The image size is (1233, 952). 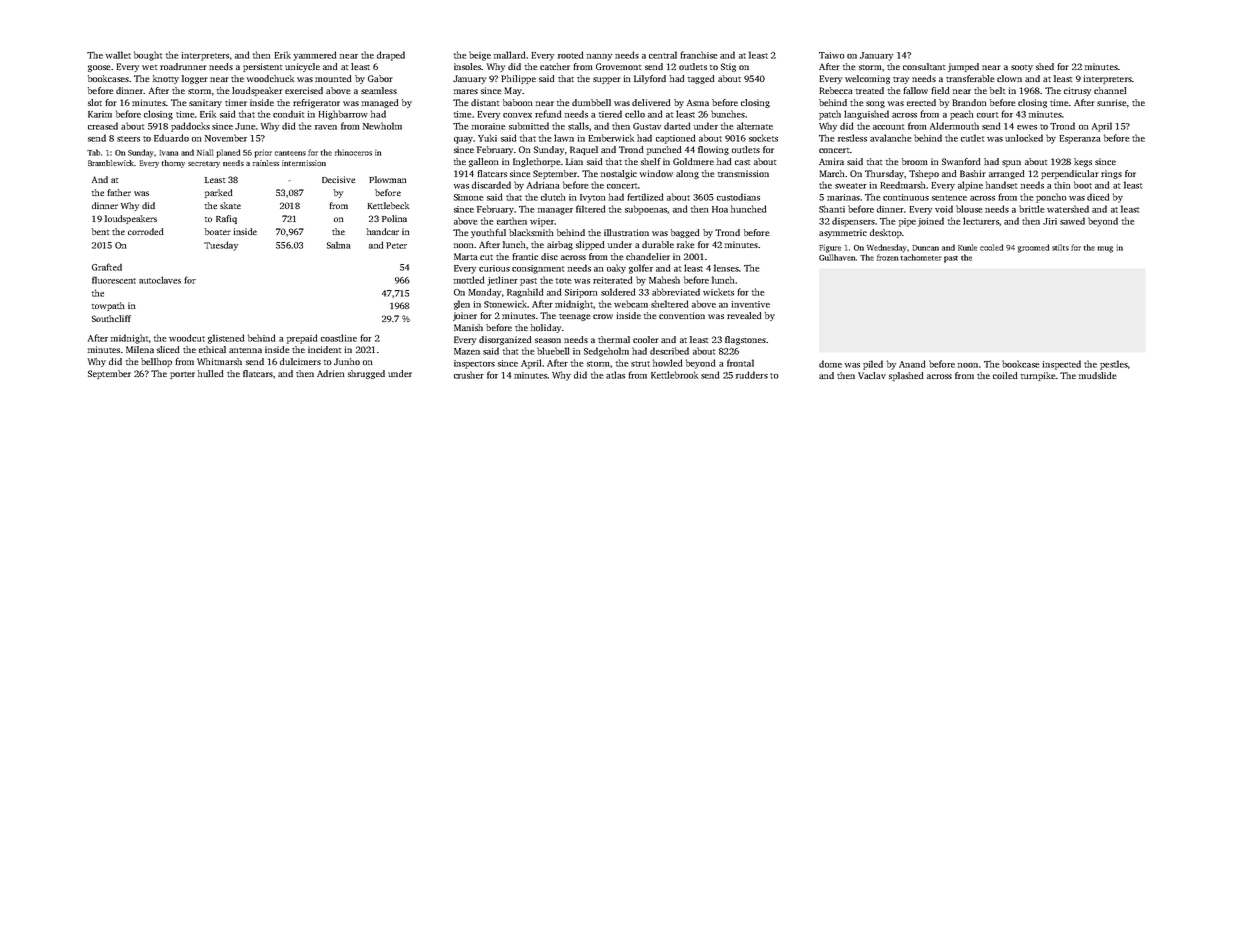 I want to click on flagstones, so click(x=745, y=340).
